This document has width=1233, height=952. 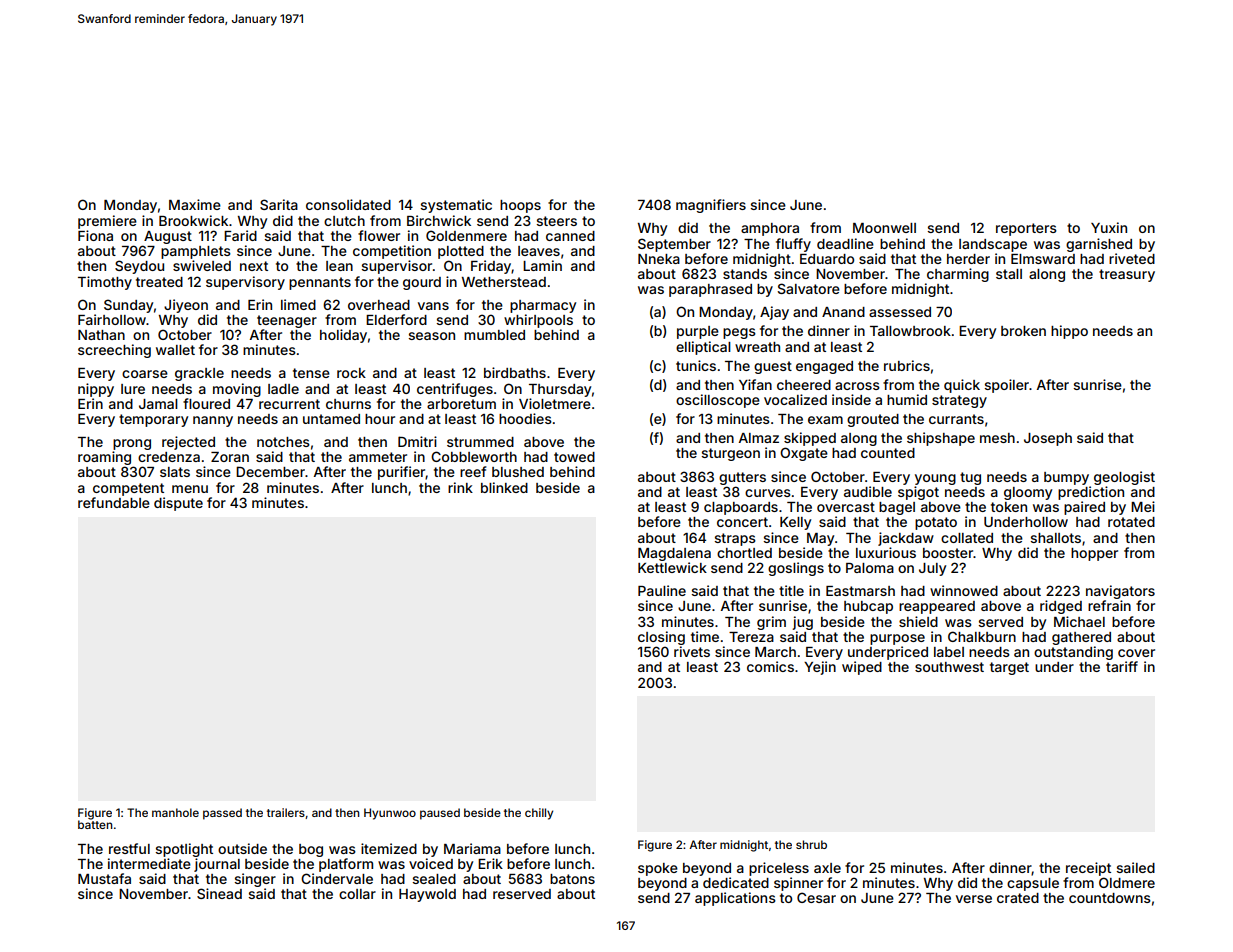 I want to click on Yuxin, so click(x=1109, y=227).
